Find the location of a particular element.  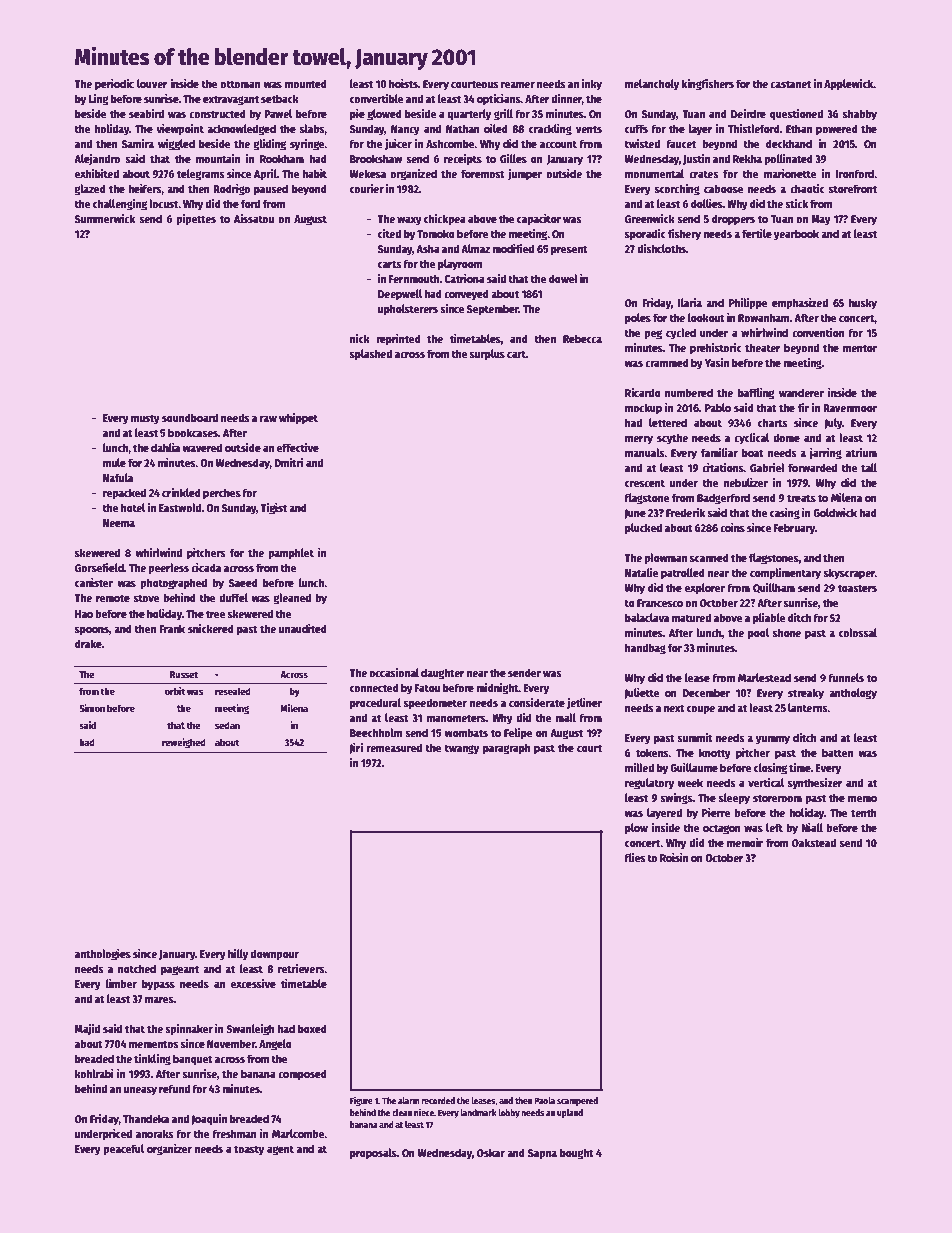

midnight is located at coordinates (497, 689).
